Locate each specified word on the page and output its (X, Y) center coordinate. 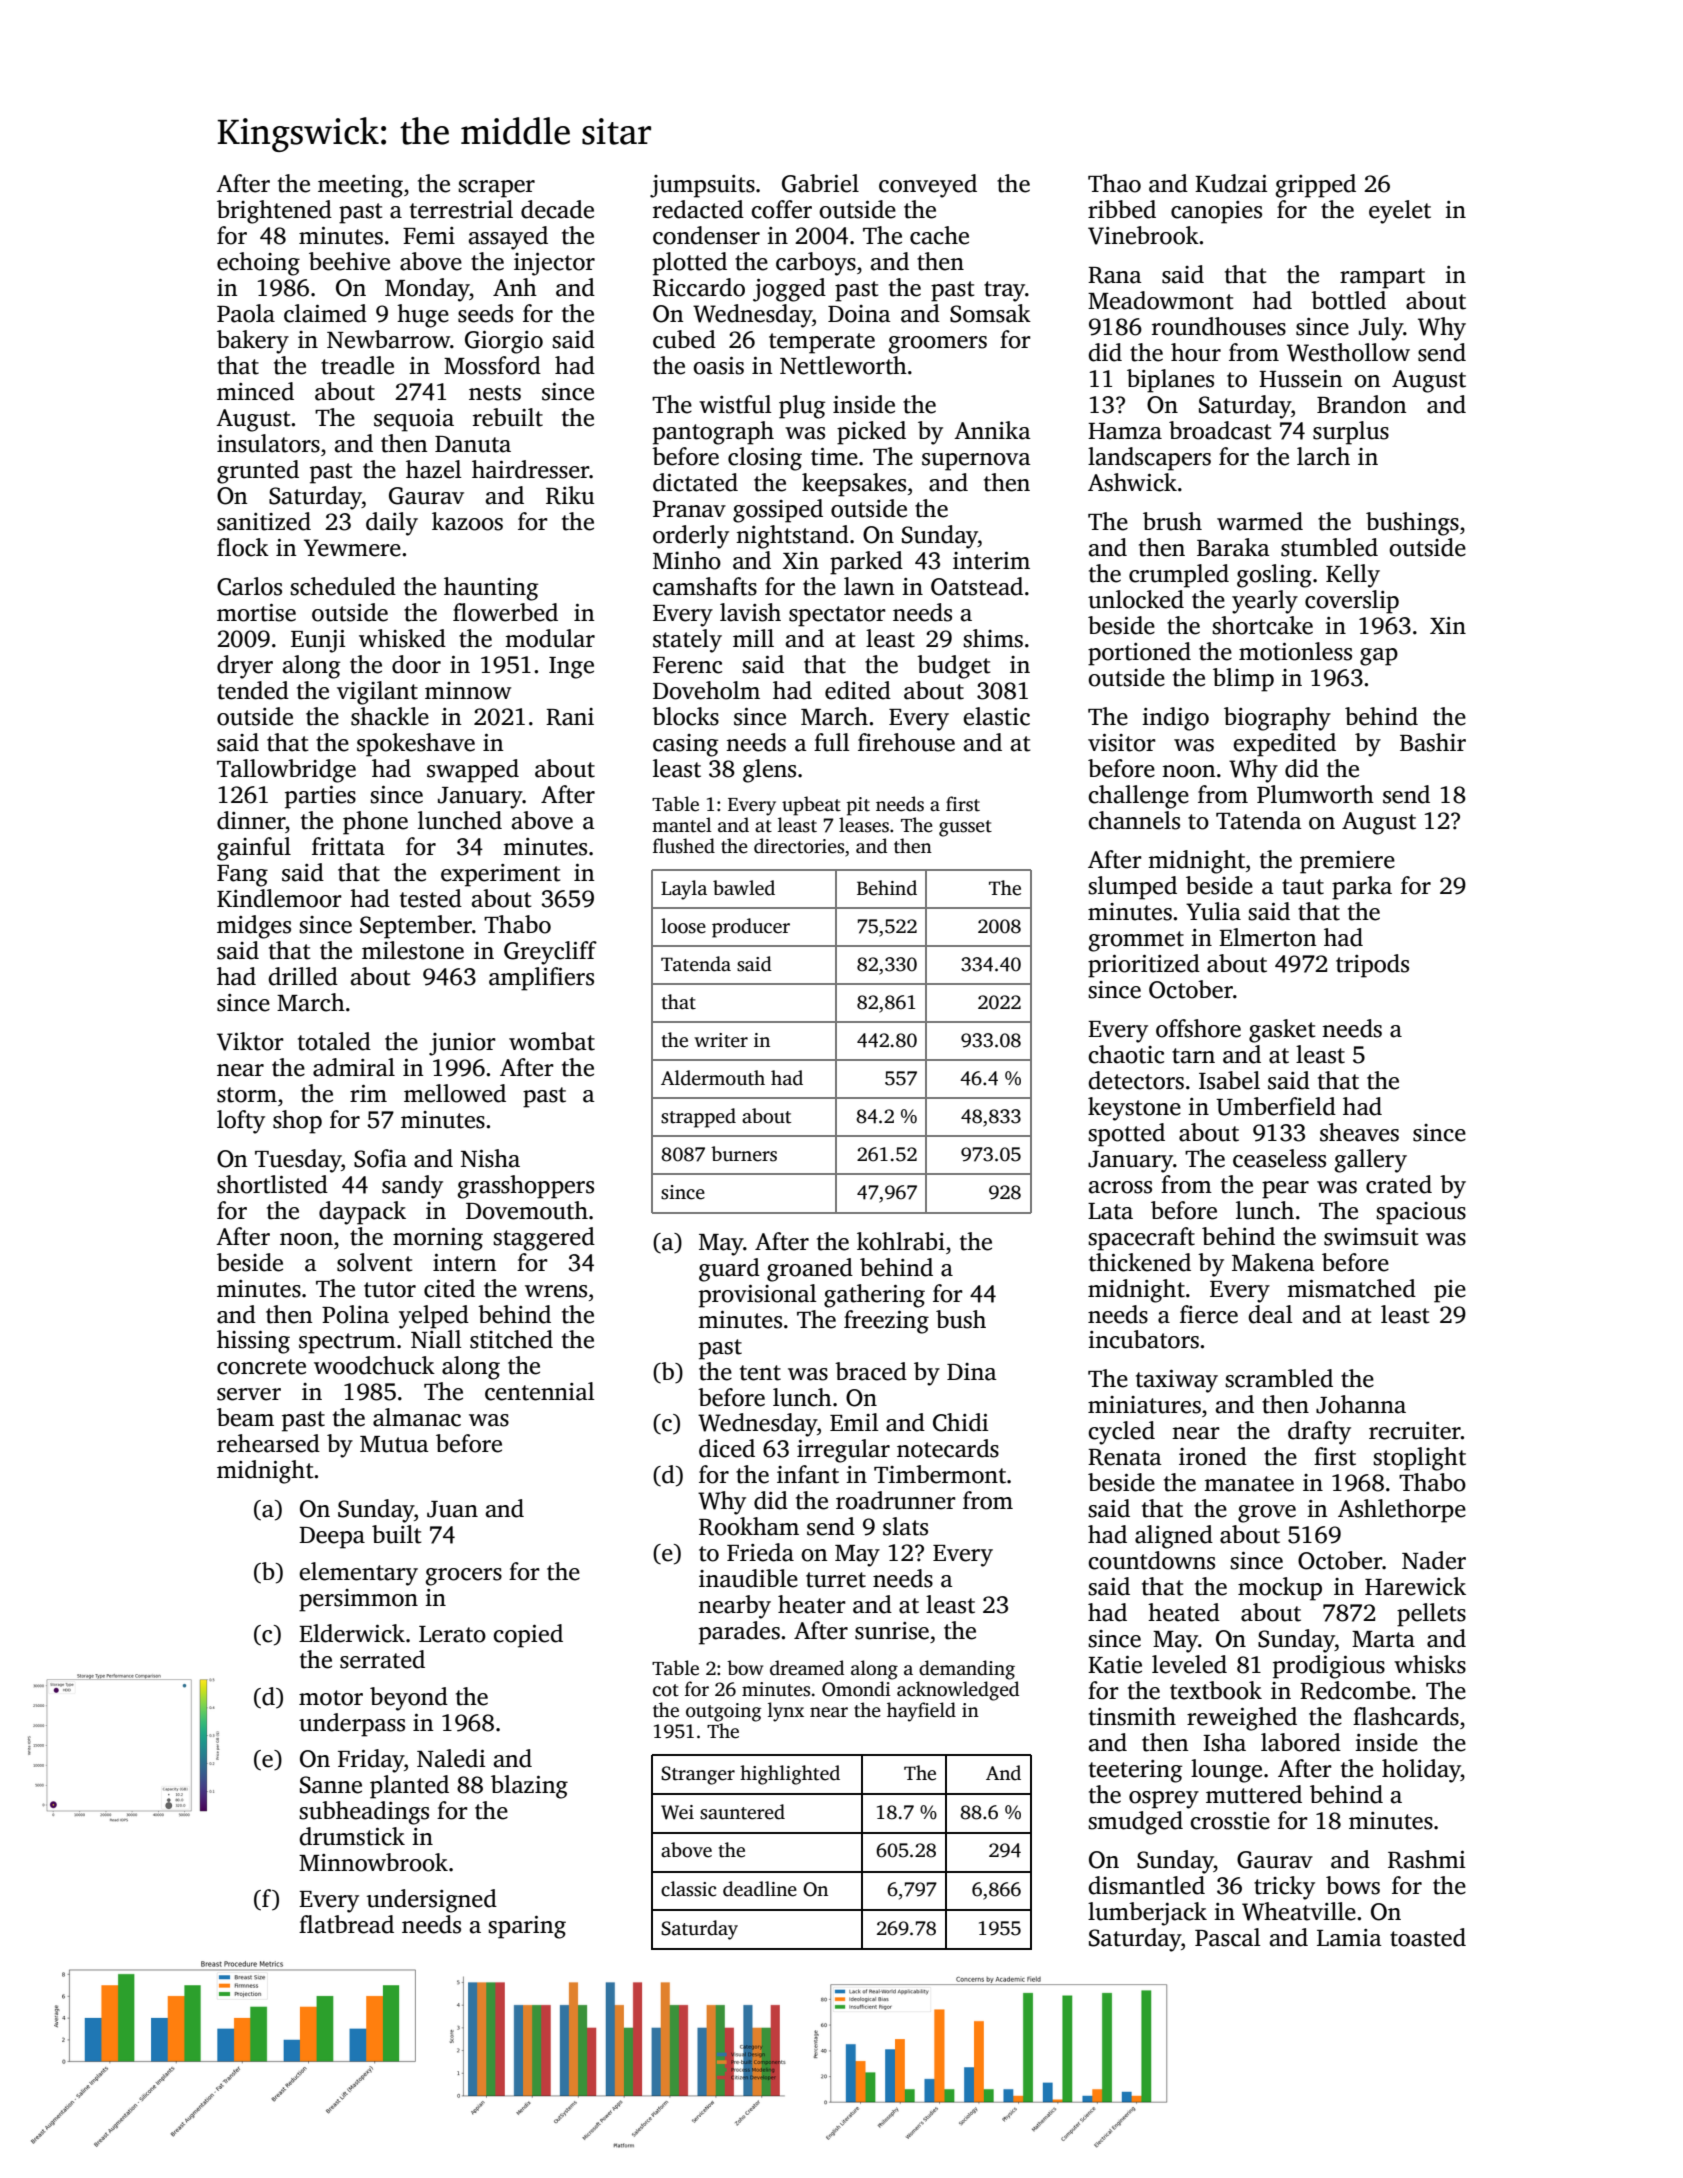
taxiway (1177, 1381)
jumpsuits (702, 186)
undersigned (432, 1901)
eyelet (1400, 212)
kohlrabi (901, 1241)
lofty (241, 1122)
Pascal (1228, 1937)
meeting (360, 186)
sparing (527, 1927)
